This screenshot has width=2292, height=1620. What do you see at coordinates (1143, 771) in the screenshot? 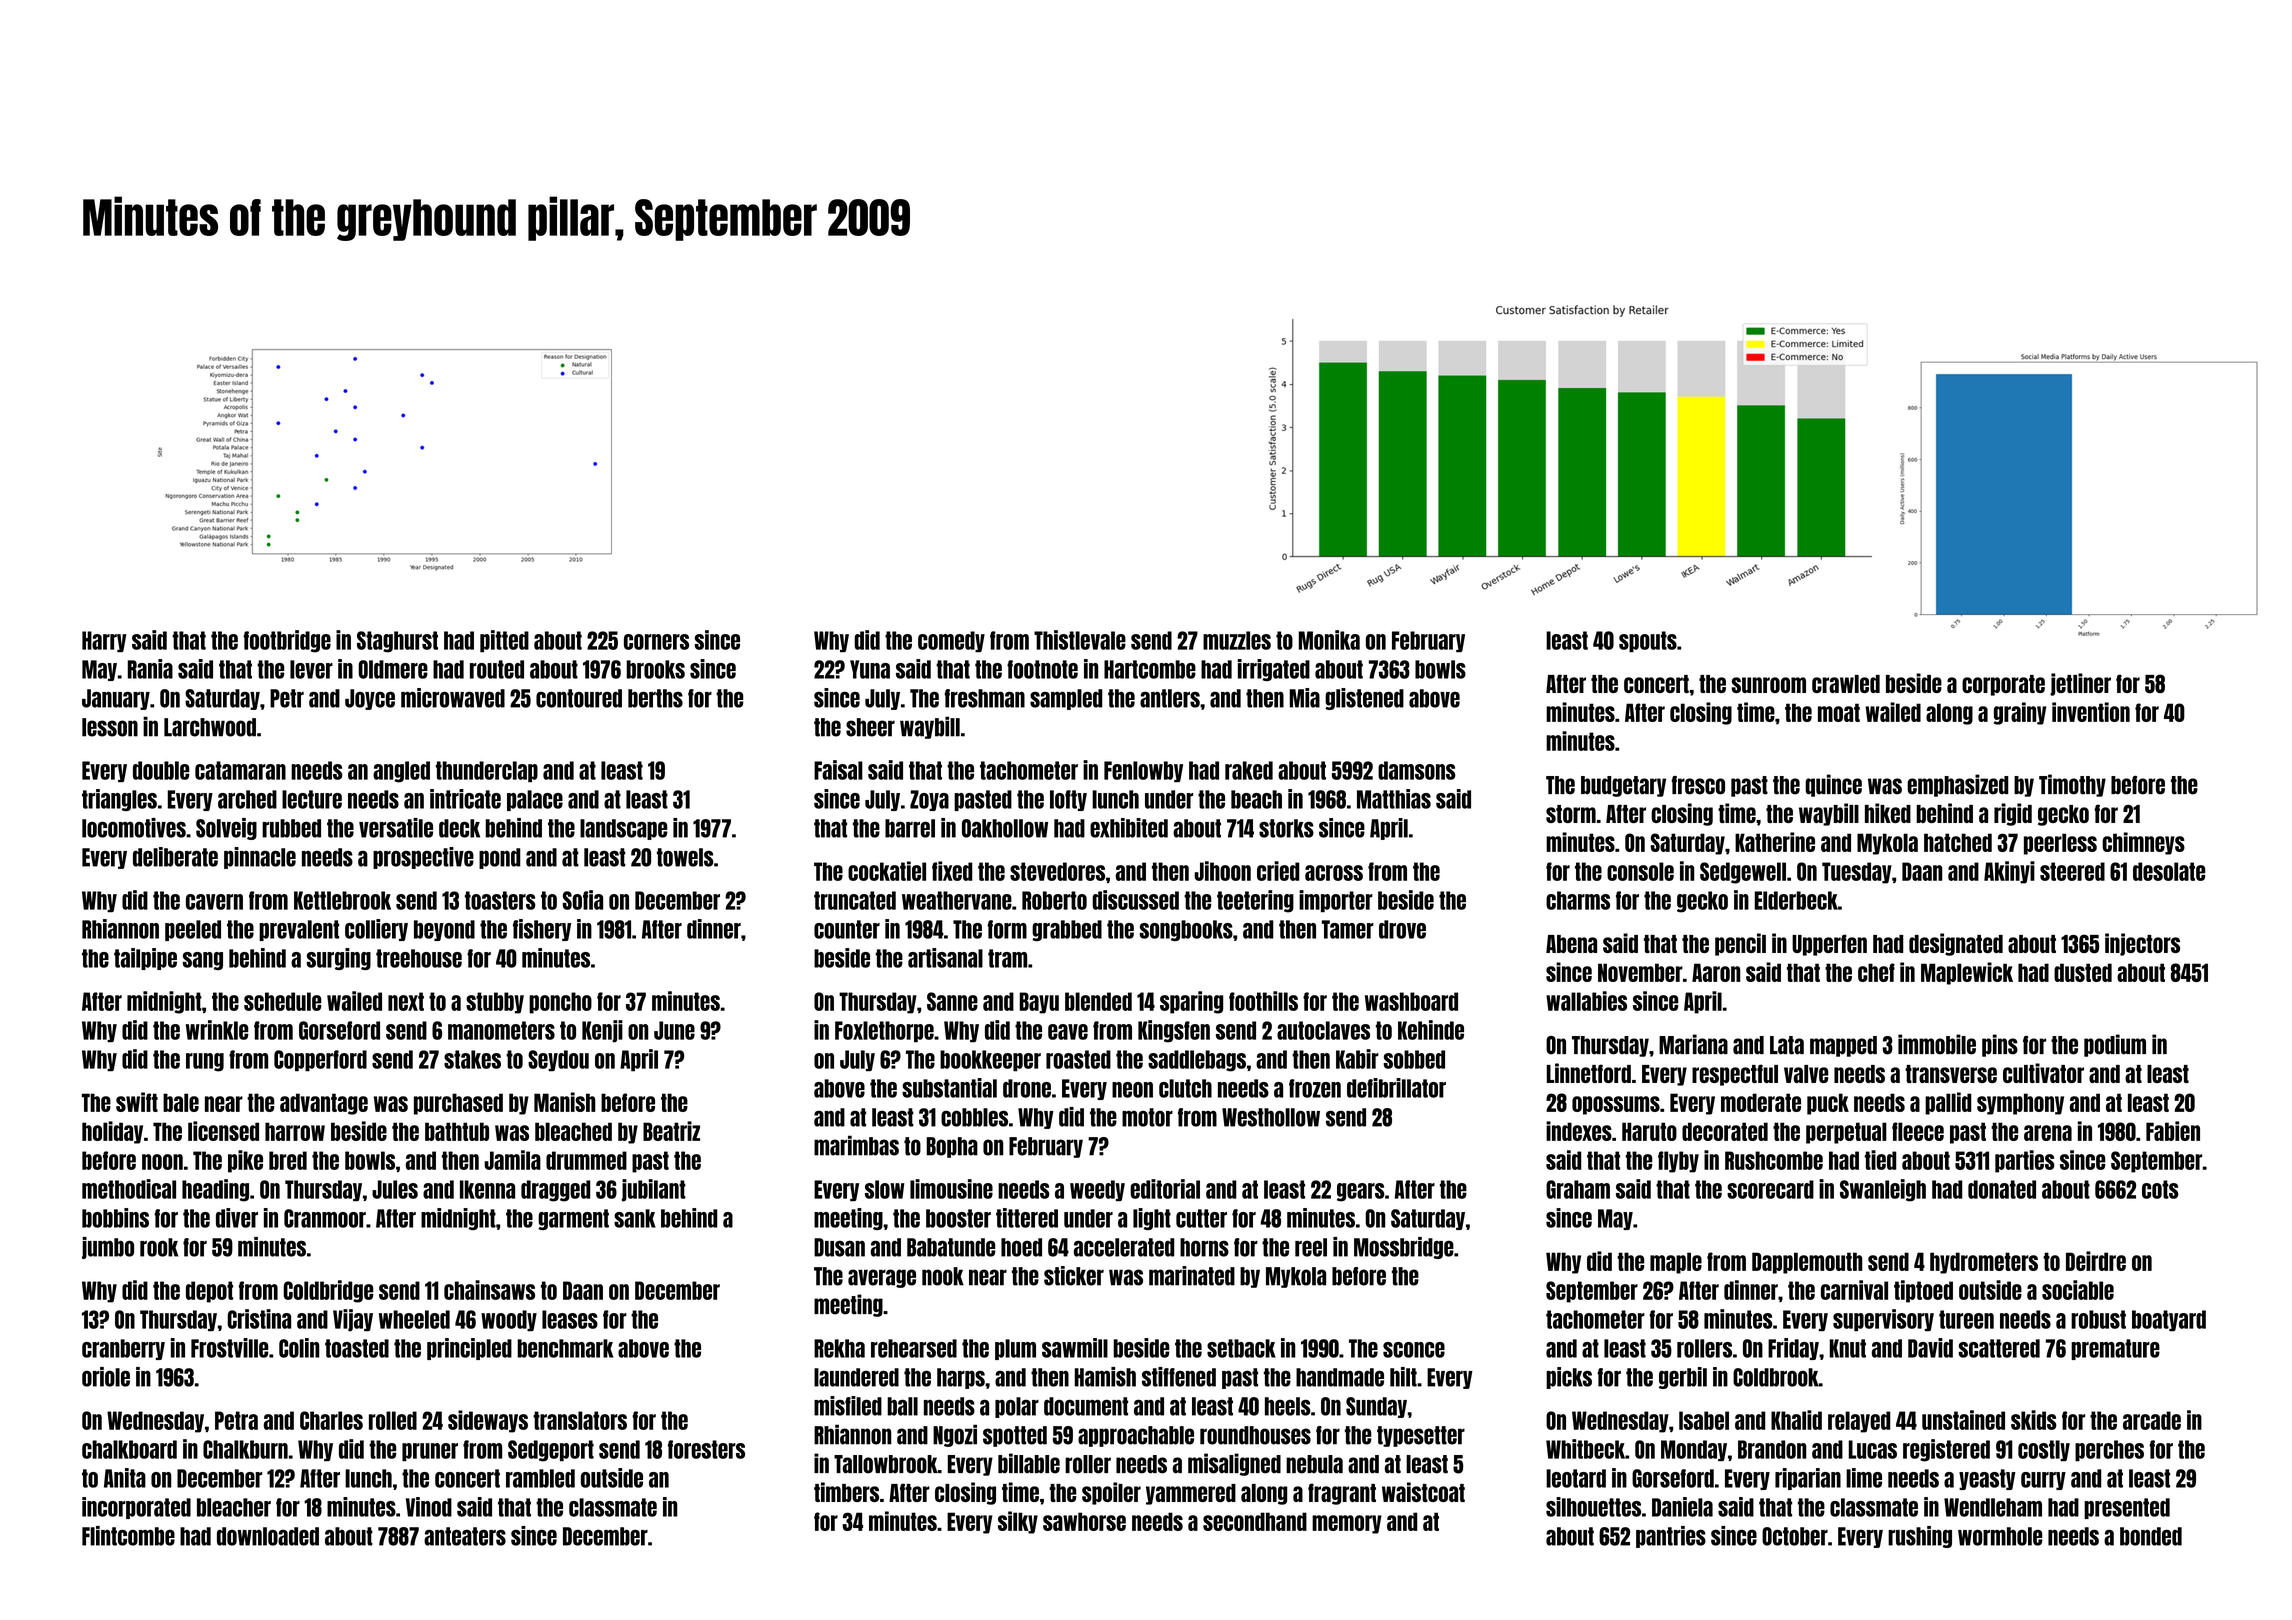
I see `Fenlowby` at bounding box center [1143, 771].
